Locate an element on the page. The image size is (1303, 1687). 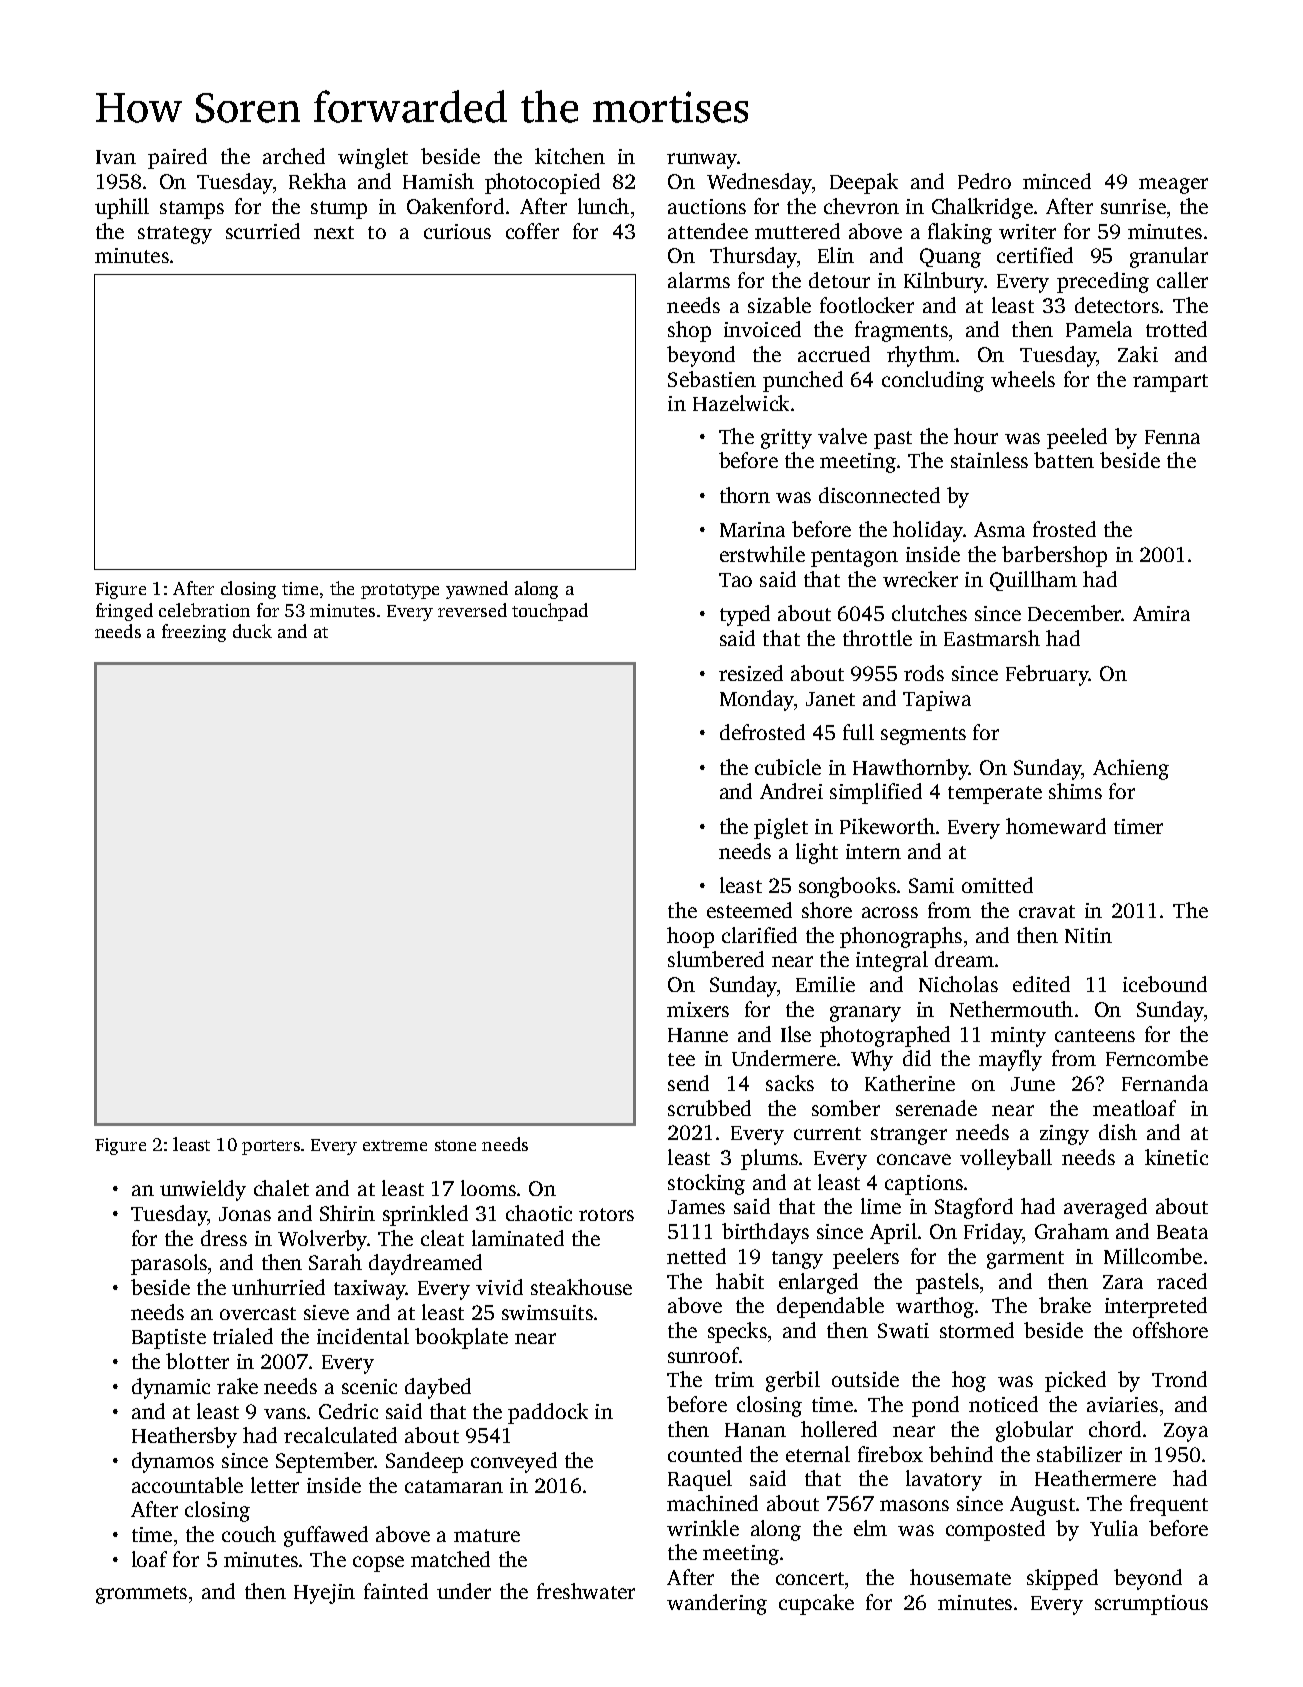
granular is located at coordinates (1169, 257).
